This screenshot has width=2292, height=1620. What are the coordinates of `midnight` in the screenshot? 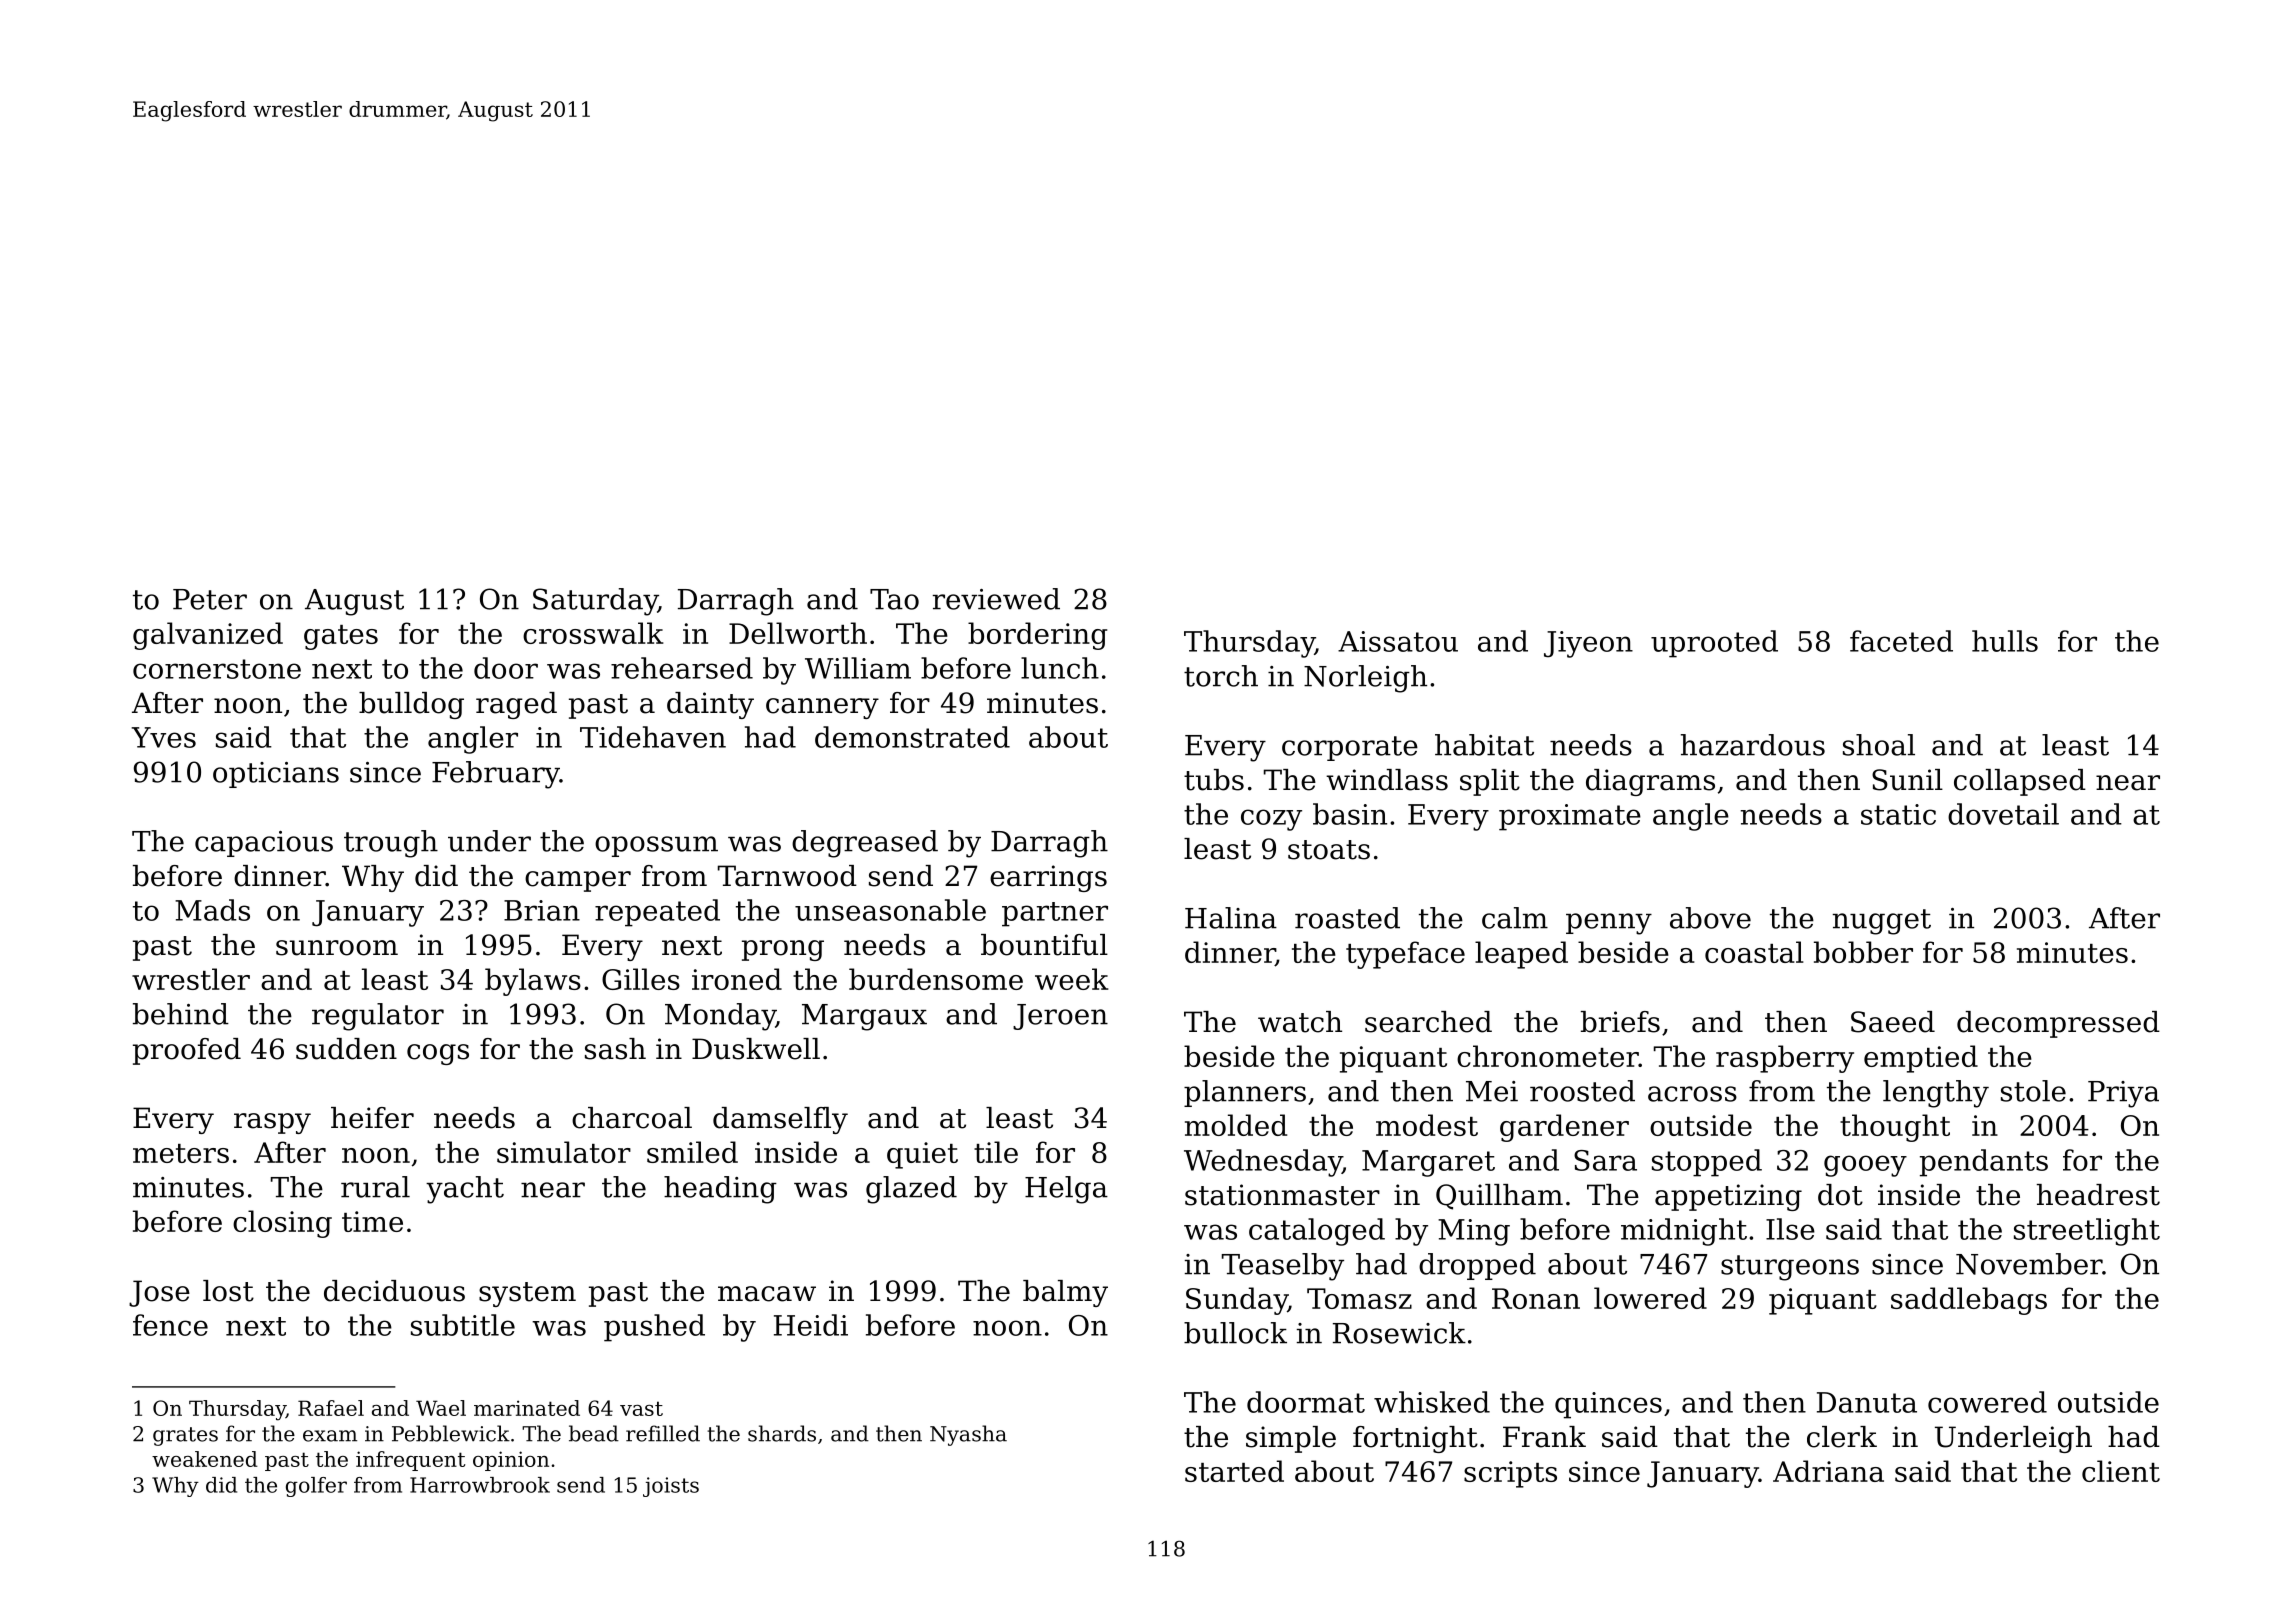 It's located at (1684, 1232).
